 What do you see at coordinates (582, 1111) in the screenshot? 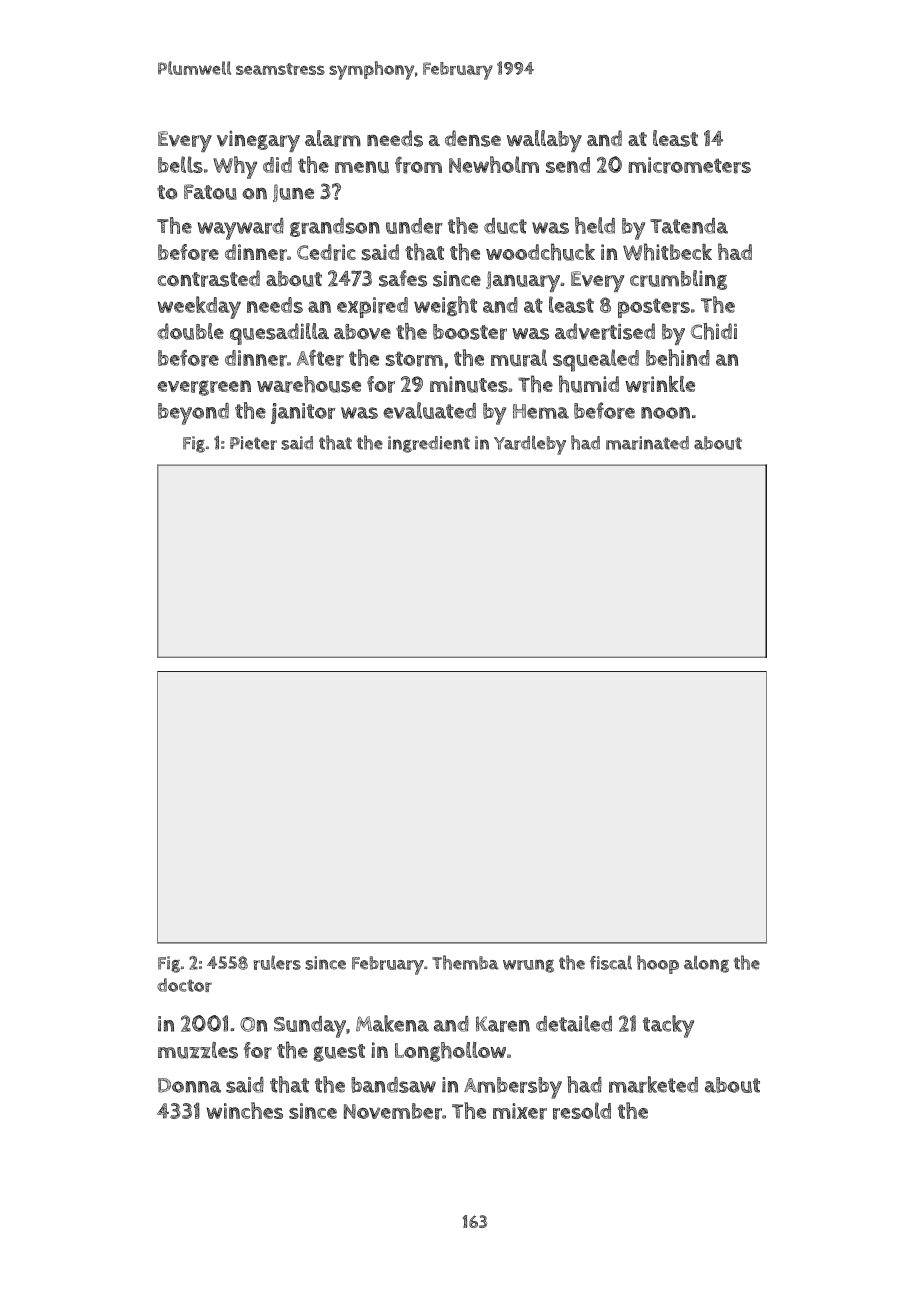
I see `resold` at bounding box center [582, 1111].
